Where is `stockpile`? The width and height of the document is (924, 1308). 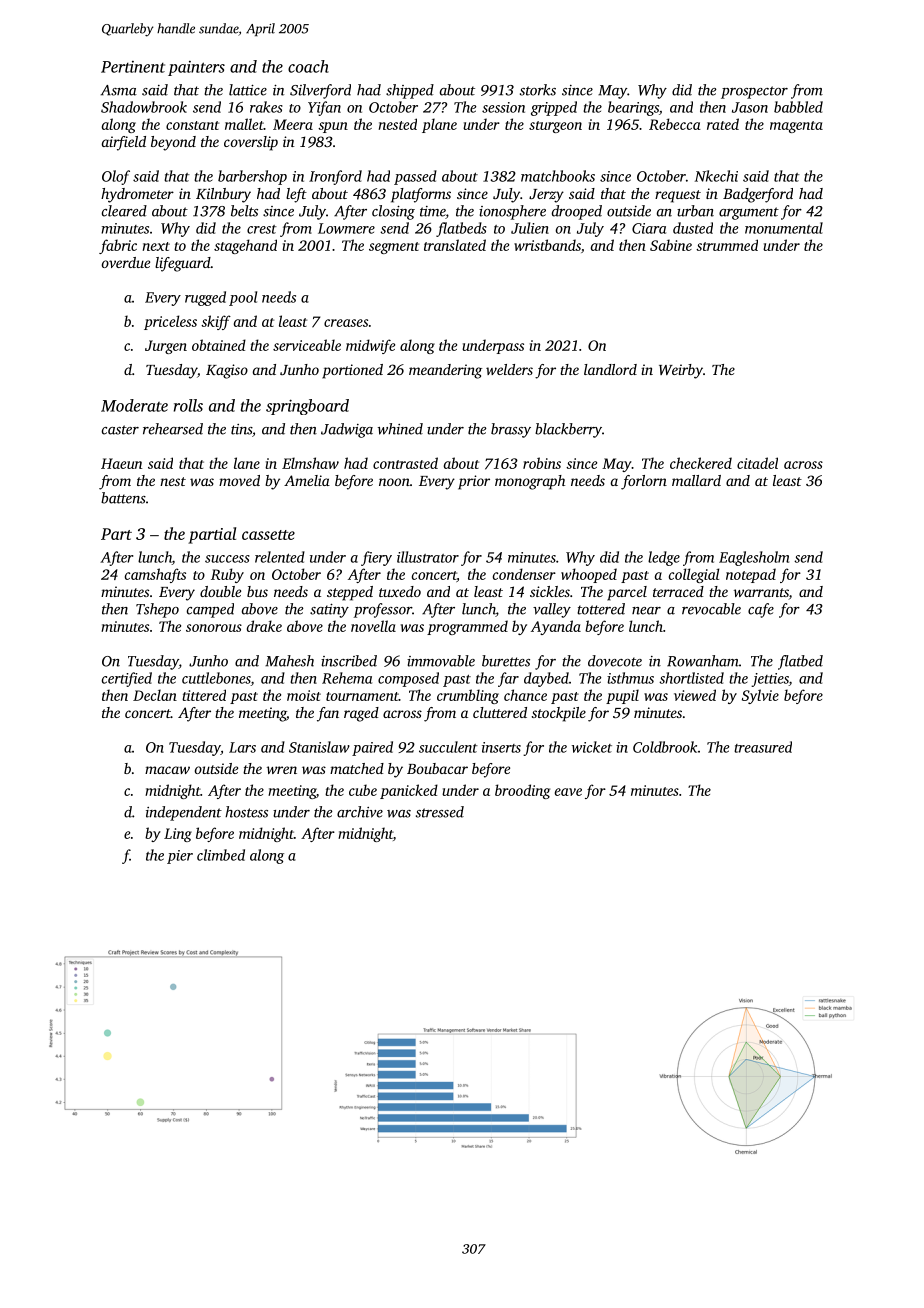
stockpile is located at coordinates (559, 714).
